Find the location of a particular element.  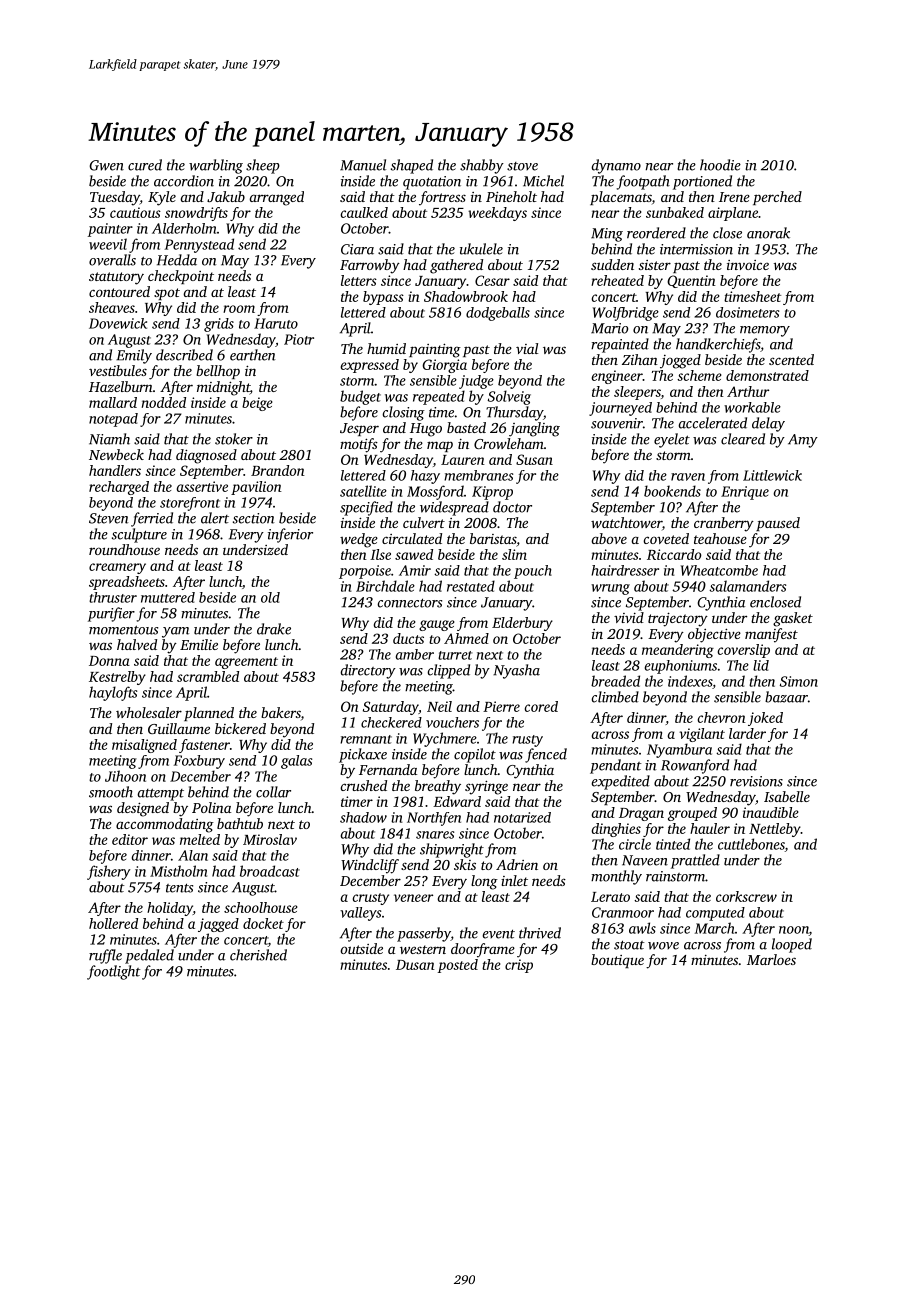

indexes is located at coordinates (690, 681).
